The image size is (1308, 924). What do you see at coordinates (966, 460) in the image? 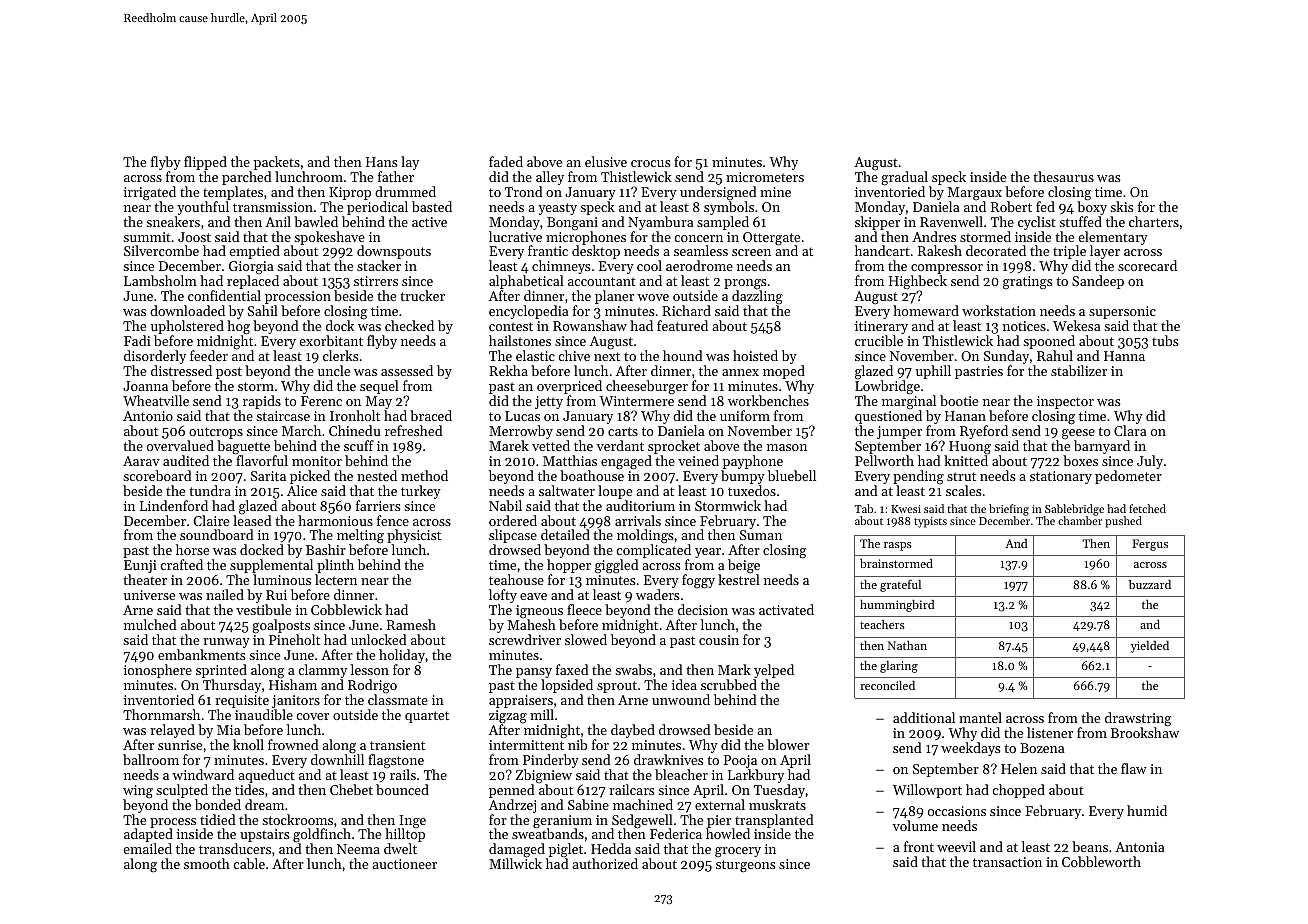
I see `knitted` at bounding box center [966, 460].
